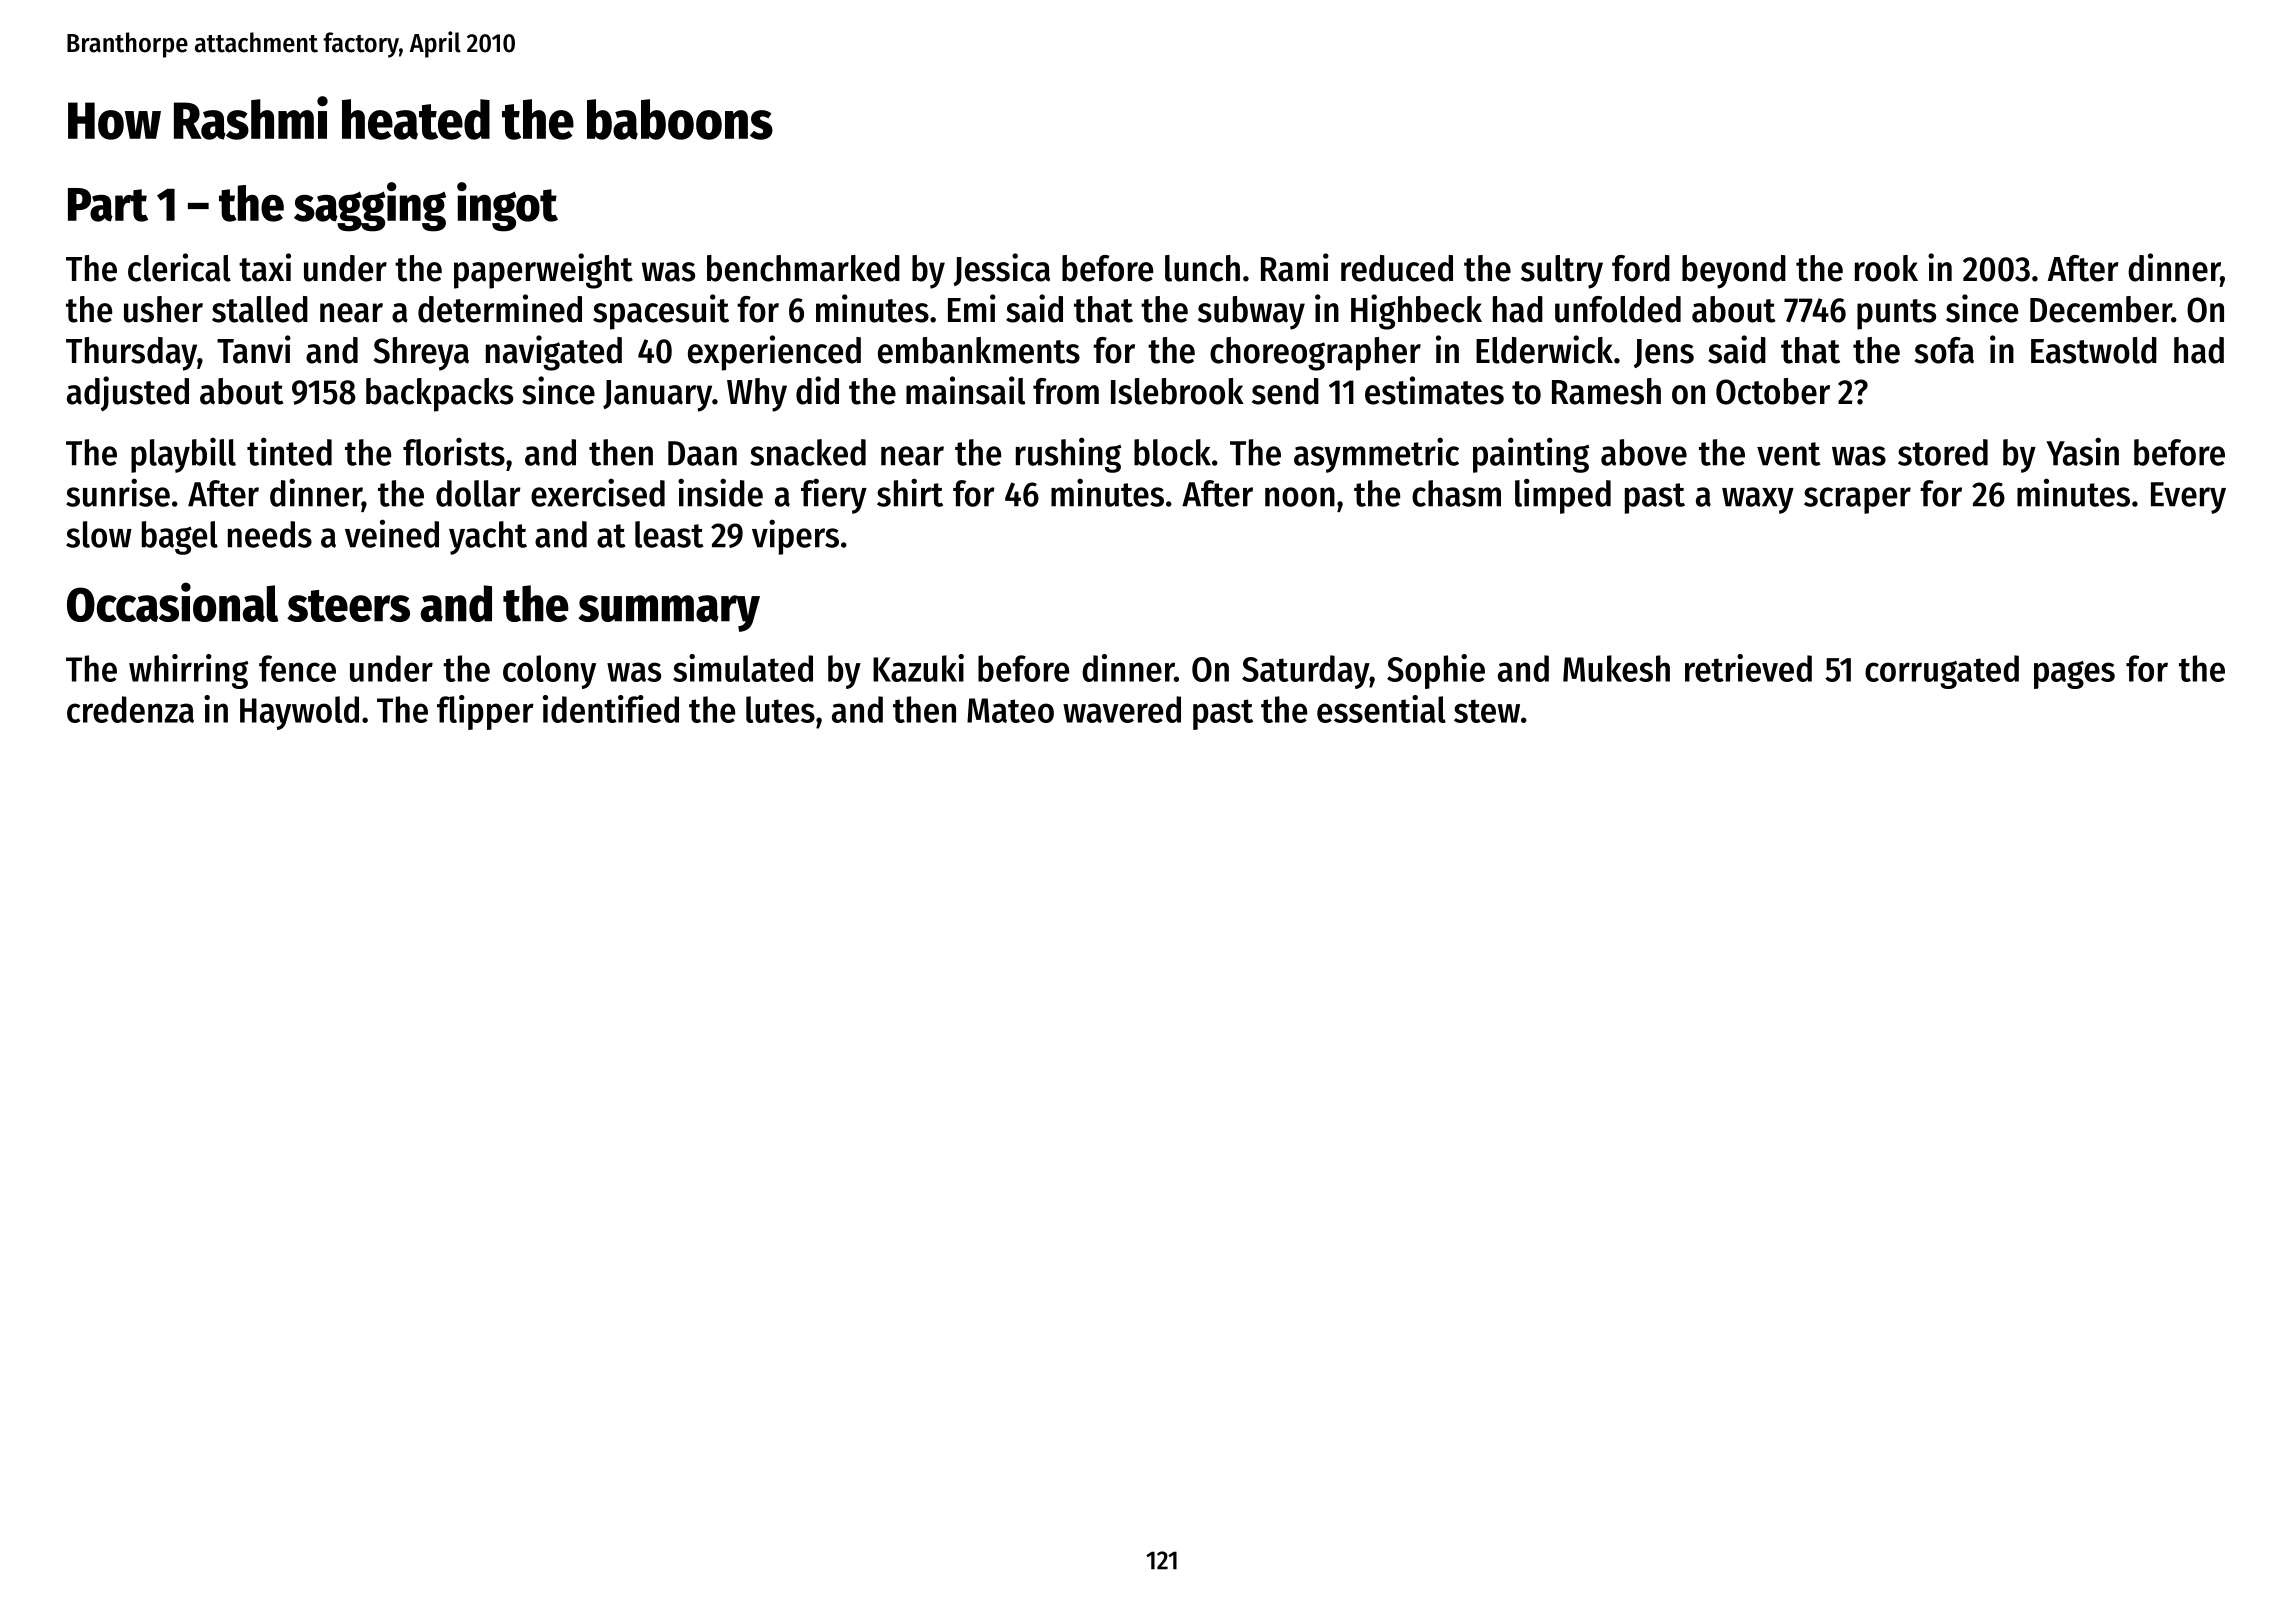 Image resolution: width=2292 pixels, height=1620 pixels. What do you see at coordinates (370, 207) in the page?
I see `sagging` at bounding box center [370, 207].
